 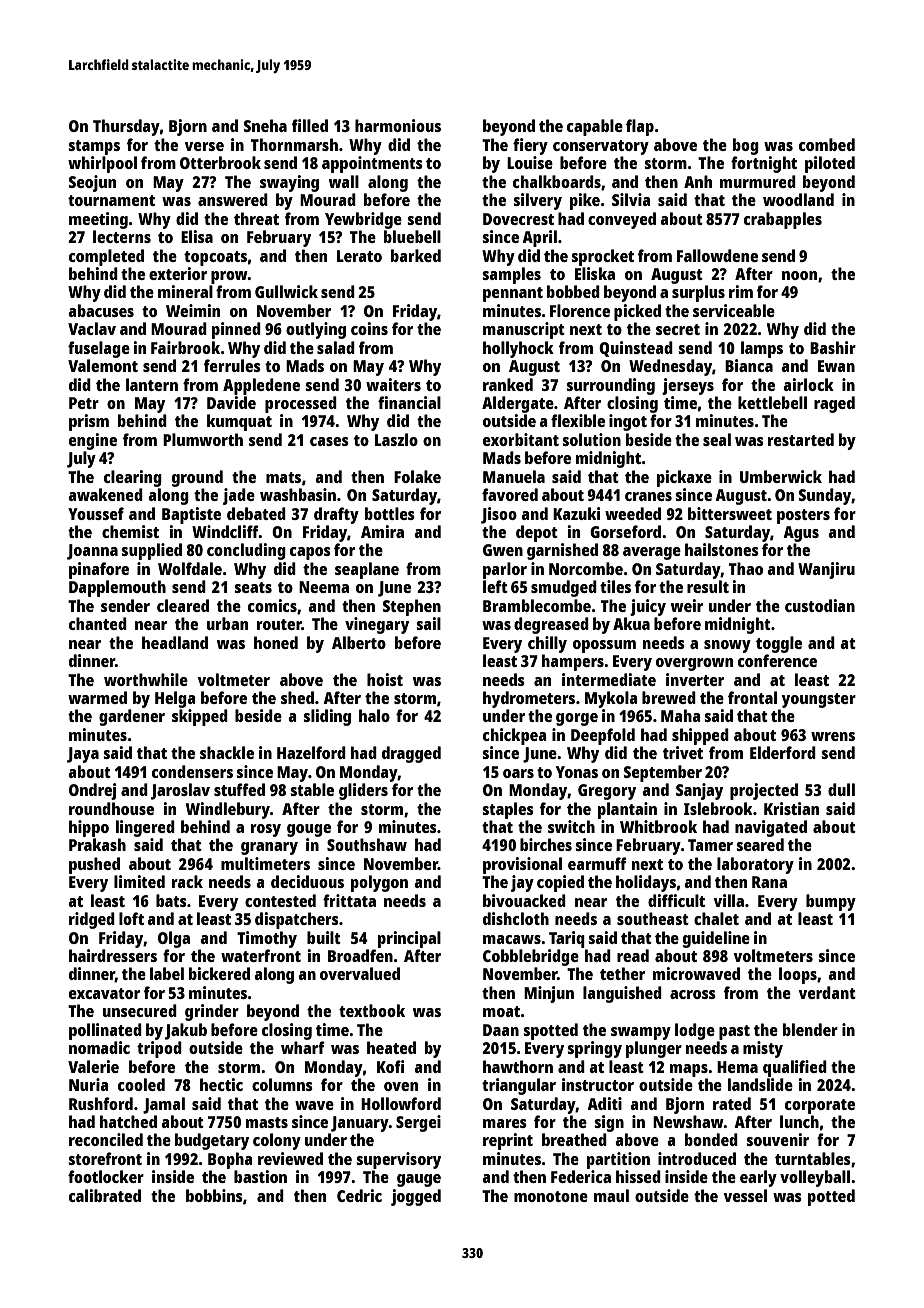 I want to click on past, so click(x=734, y=1032).
